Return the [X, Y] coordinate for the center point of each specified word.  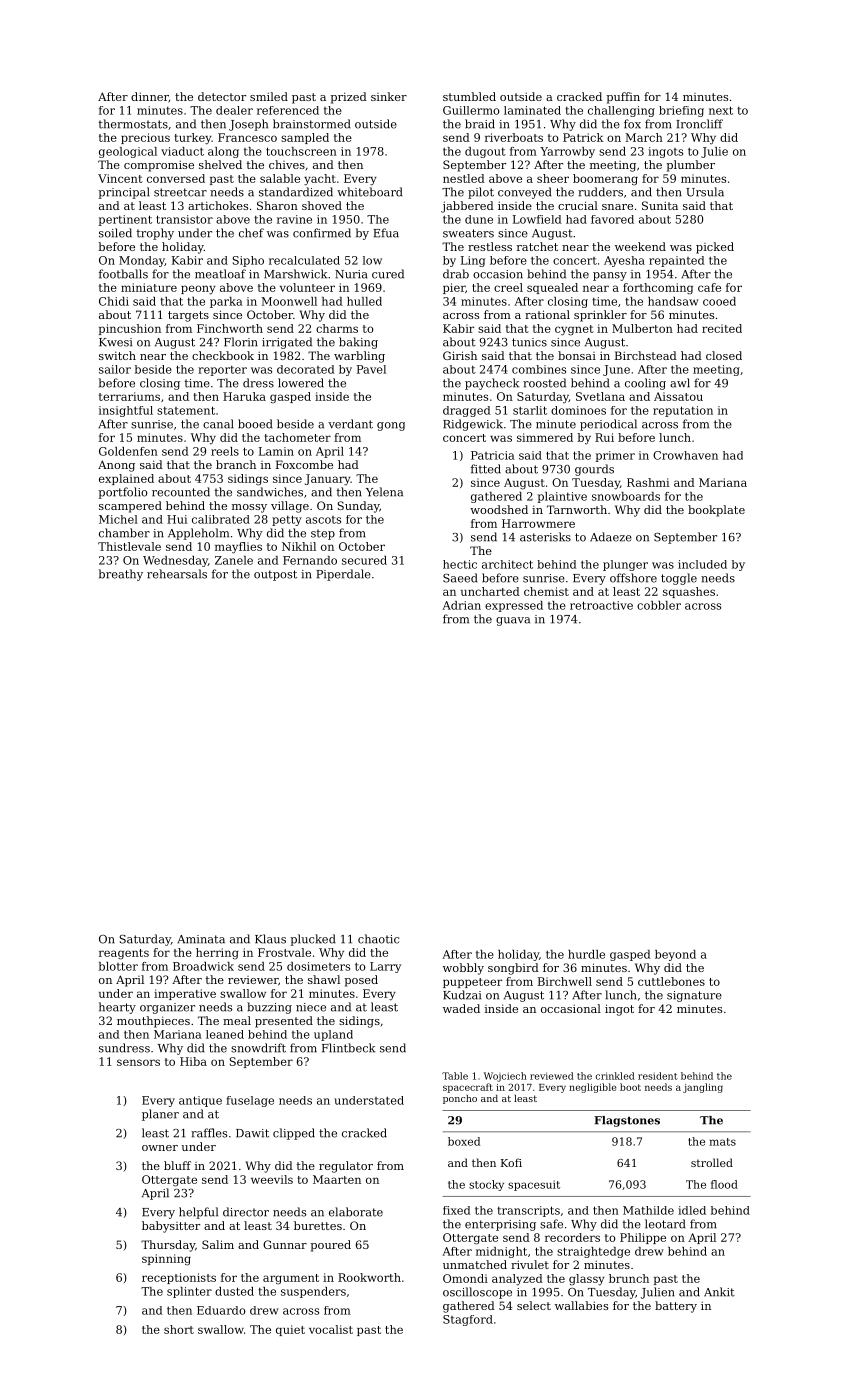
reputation [683, 411]
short [179, 1329]
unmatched [475, 1264]
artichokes [218, 205]
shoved [322, 205]
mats [722, 1142]
